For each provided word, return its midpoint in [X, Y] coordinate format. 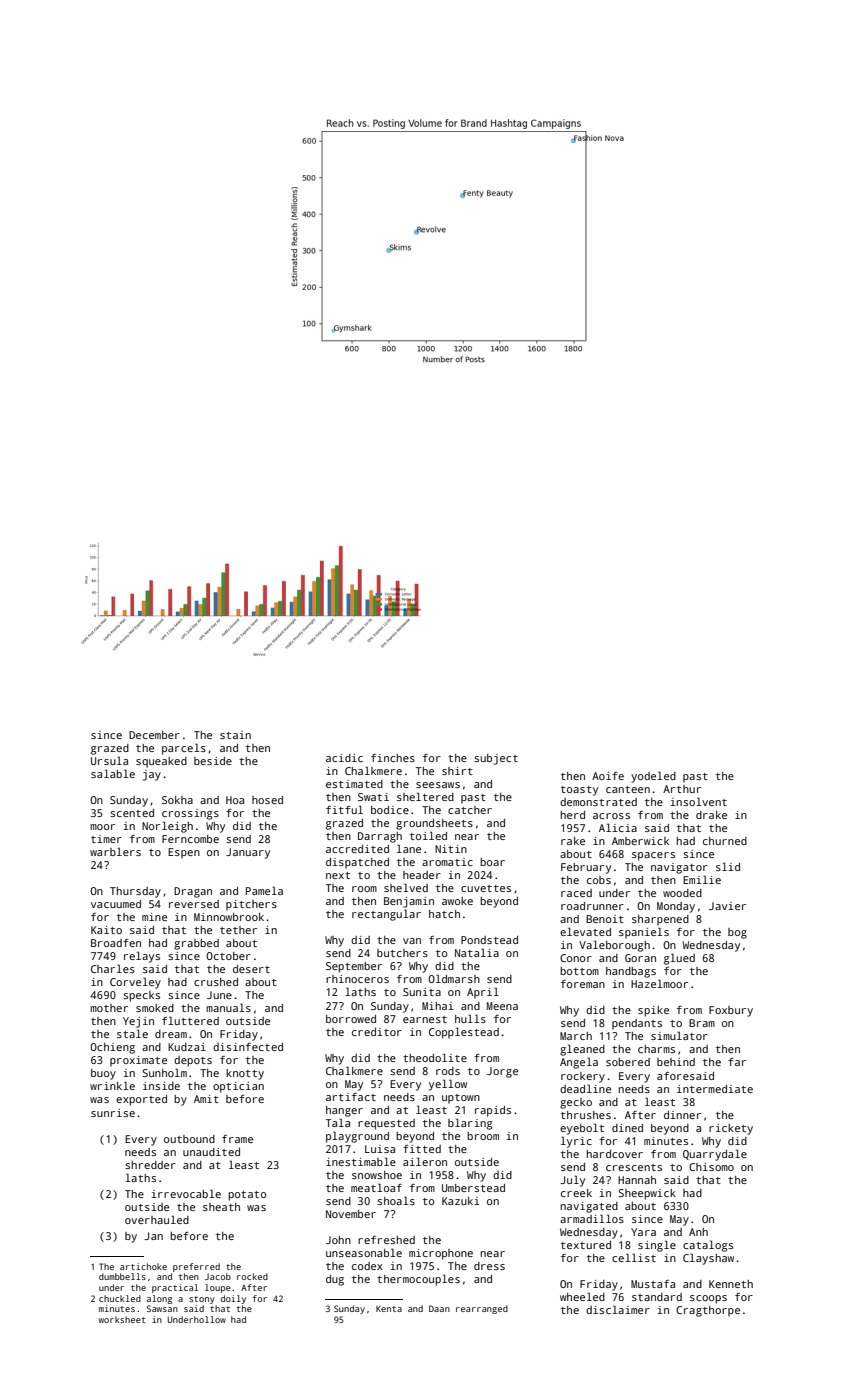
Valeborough [614, 946]
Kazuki [460, 1201]
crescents [634, 1167]
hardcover [614, 1154]
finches [393, 758]
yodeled [653, 777]
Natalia [477, 952]
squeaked [161, 762]
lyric [576, 1142]
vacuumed [116, 904]
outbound [189, 1139]
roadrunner [592, 906]
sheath [221, 1207]
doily [233, 1299]
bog [737, 933]
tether [238, 930]
